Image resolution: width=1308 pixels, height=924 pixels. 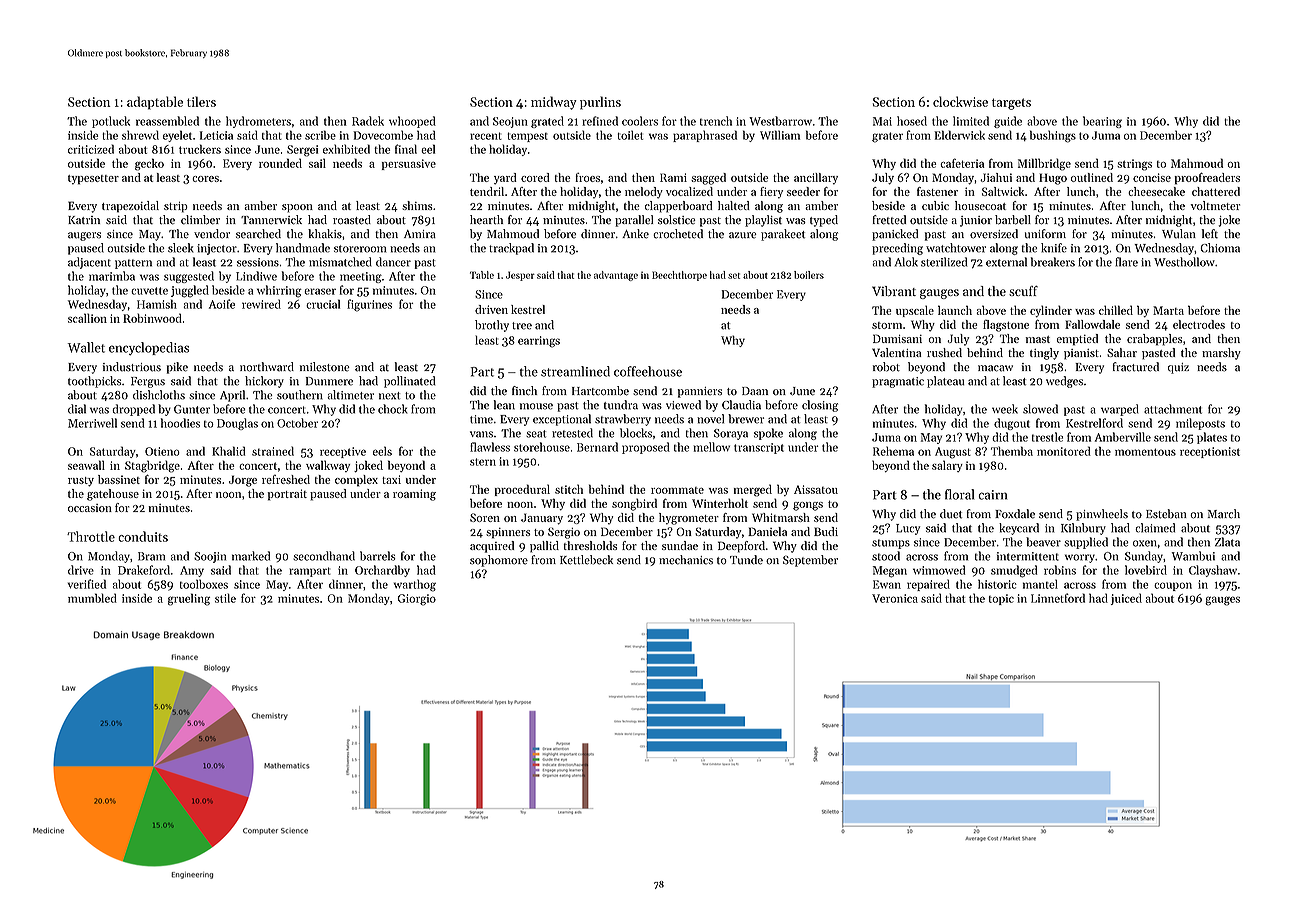 I want to click on toolboxes, so click(x=204, y=584).
